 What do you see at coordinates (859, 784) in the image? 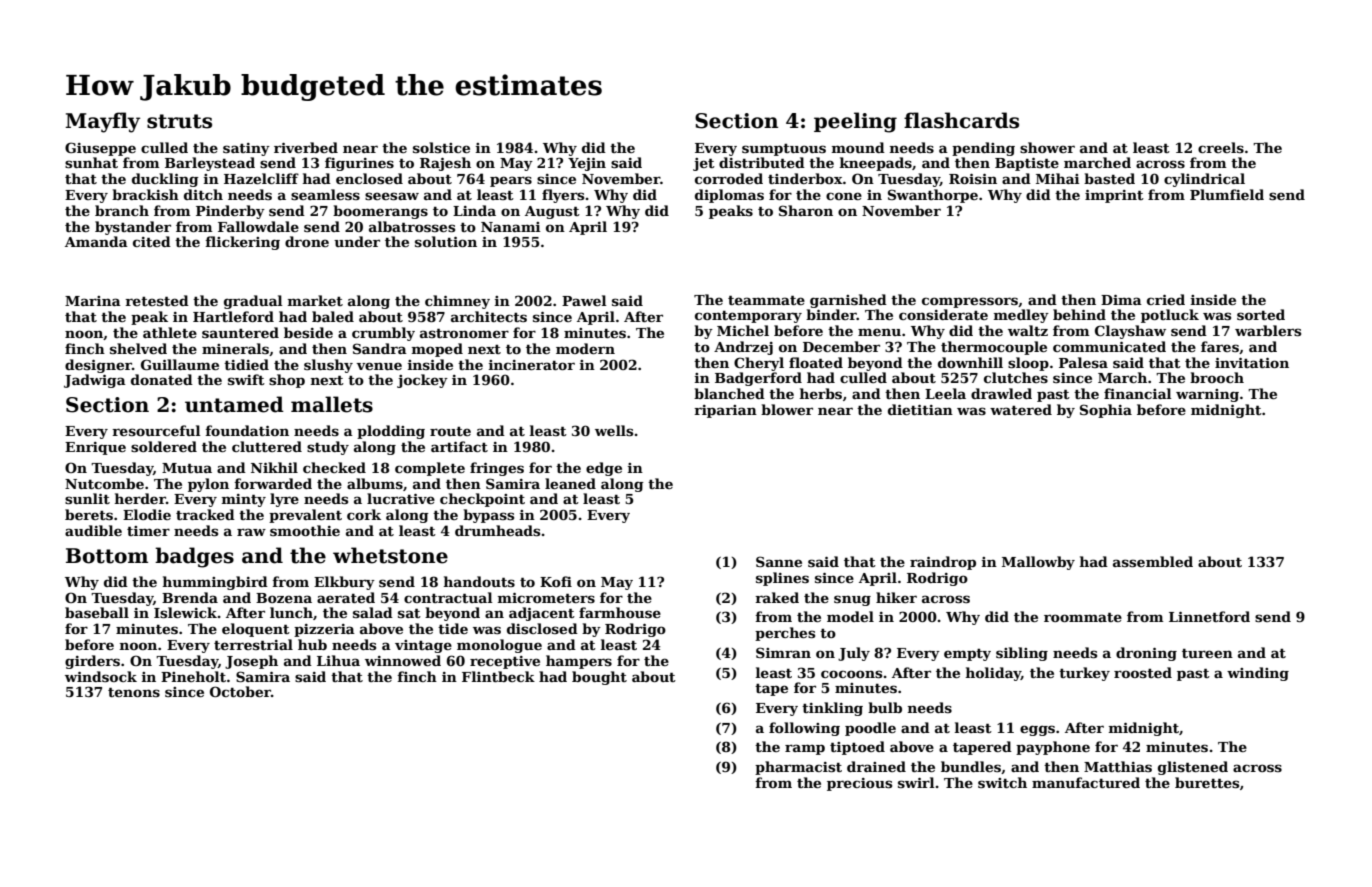
I see `precious` at bounding box center [859, 784].
